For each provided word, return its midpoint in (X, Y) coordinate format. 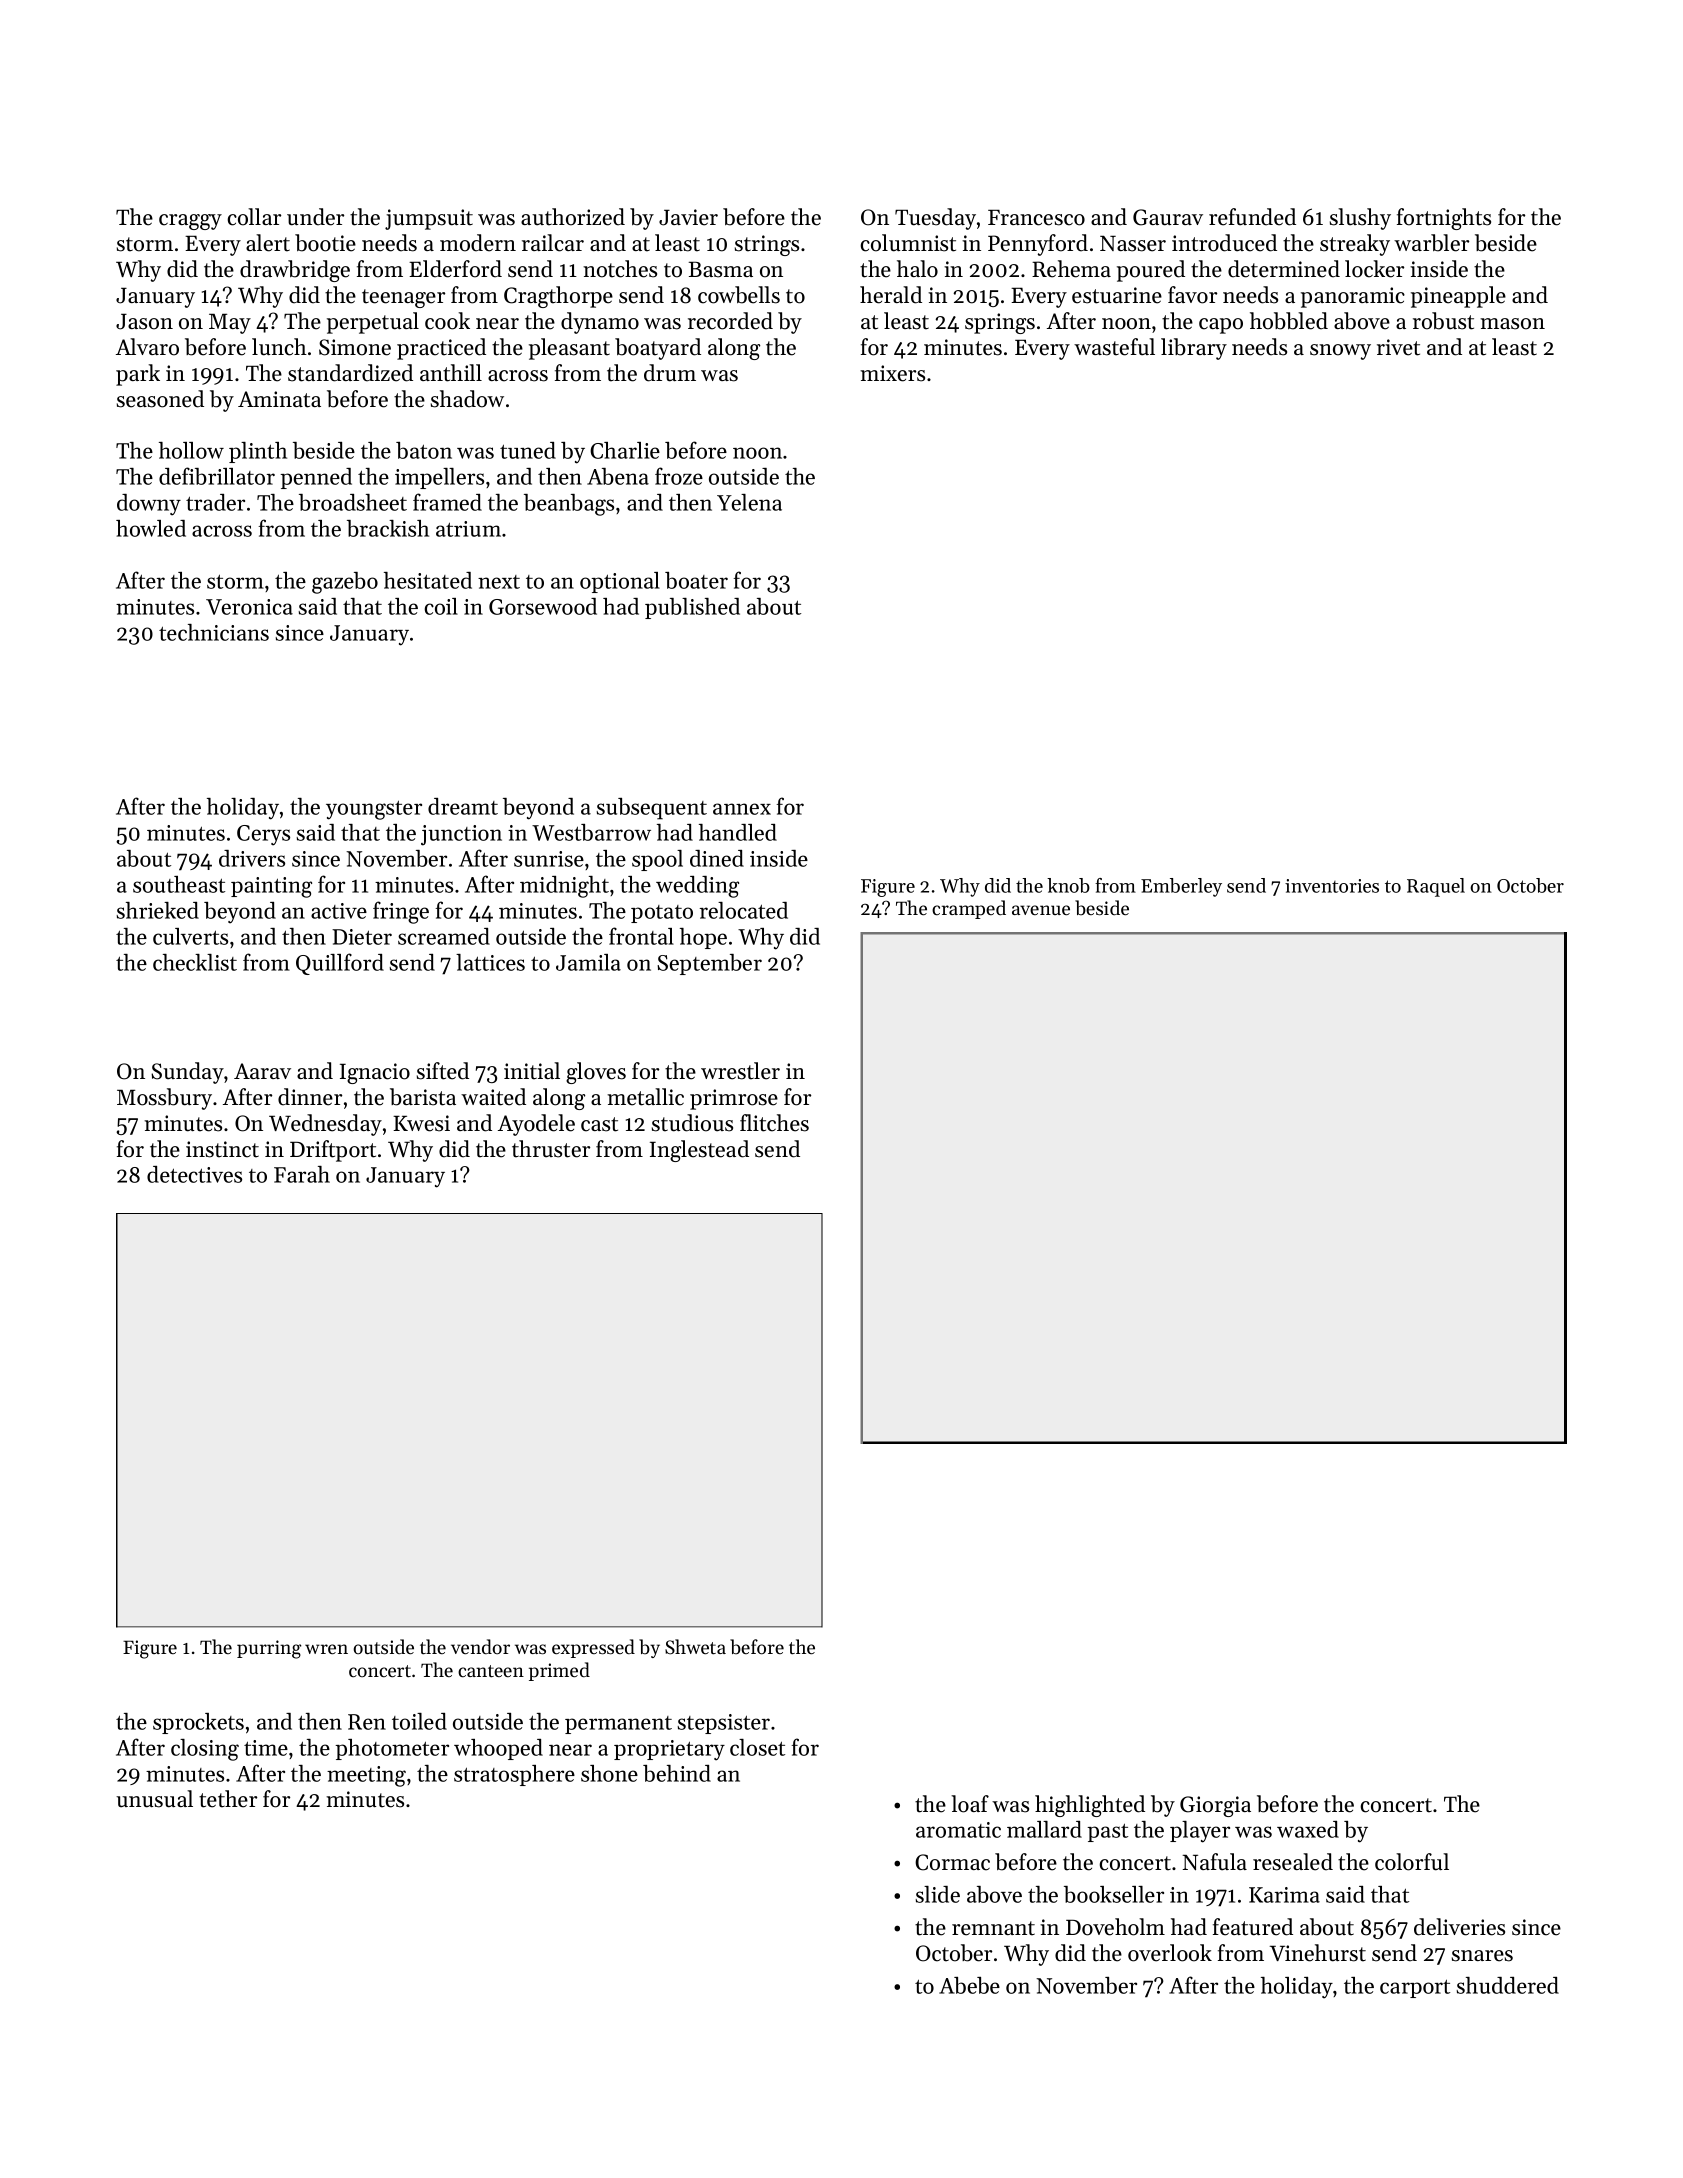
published (692, 608)
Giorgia (1215, 1806)
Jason (144, 322)
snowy (1340, 352)
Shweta (695, 1647)
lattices (490, 962)
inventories (1332, 886)
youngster (374, 810)
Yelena (749, 502)
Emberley (1181, 887)
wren (326, 1649)
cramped (969, 909)
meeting (366, 1776)
